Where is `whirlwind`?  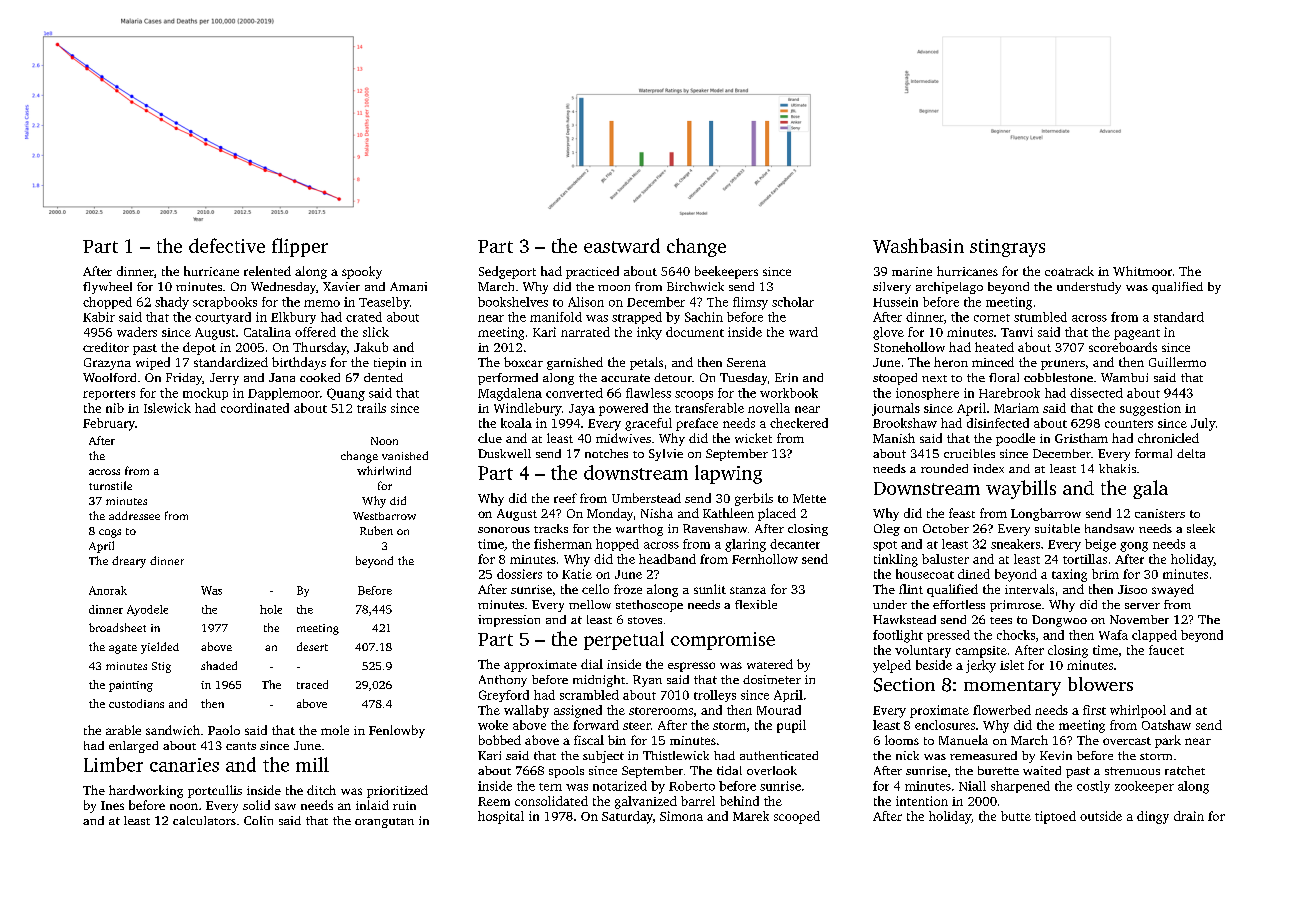
whirlwind is located at coordinates (384, 470).
